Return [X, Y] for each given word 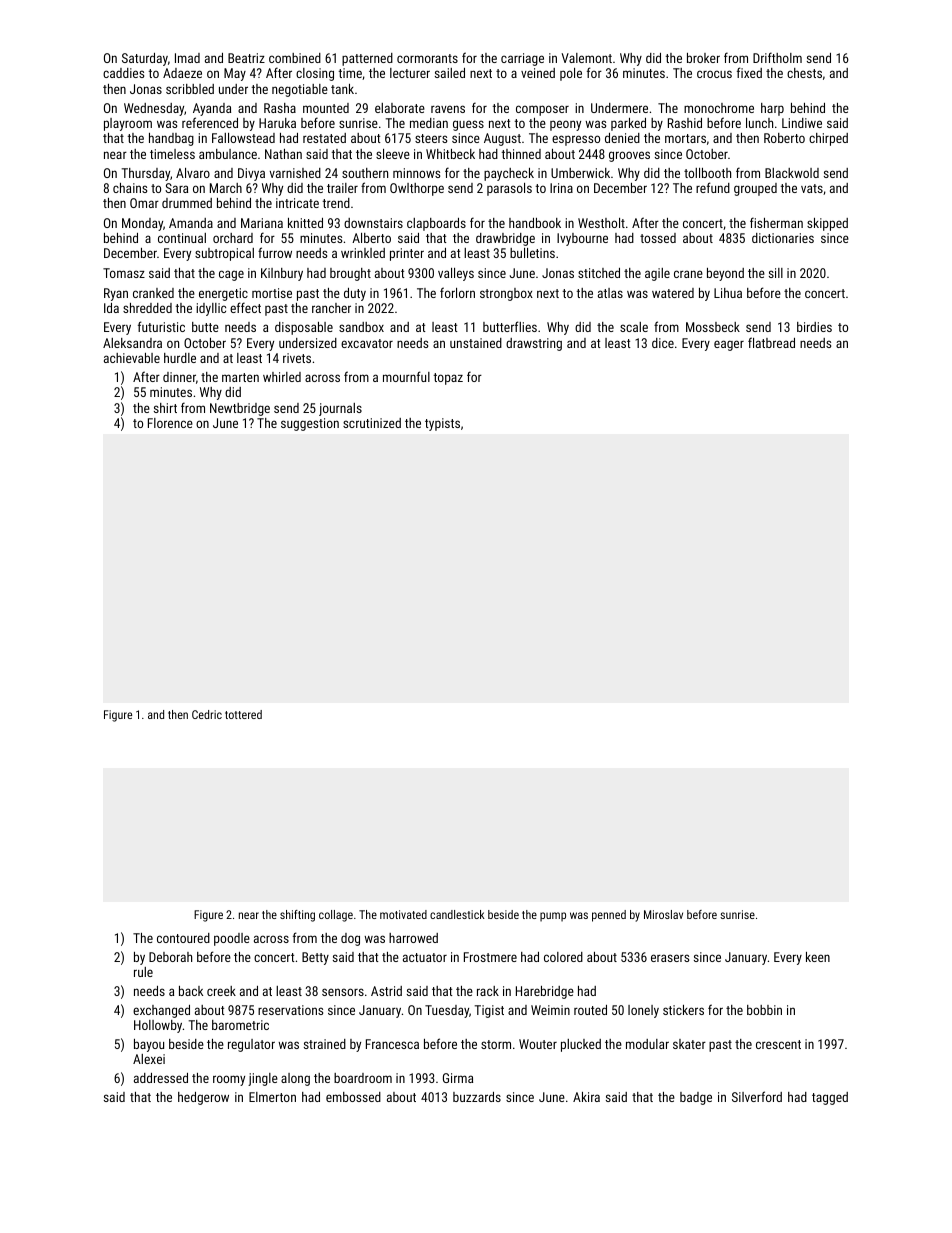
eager [729, 345]
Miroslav [663, 914]
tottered [243, 714]
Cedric [207, 714]
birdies [814, 327]
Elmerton [272, 1097]
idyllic [211, 309]
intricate [297, 203]
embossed [353, 1097]
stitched [599, 273]
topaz [448, 379]
